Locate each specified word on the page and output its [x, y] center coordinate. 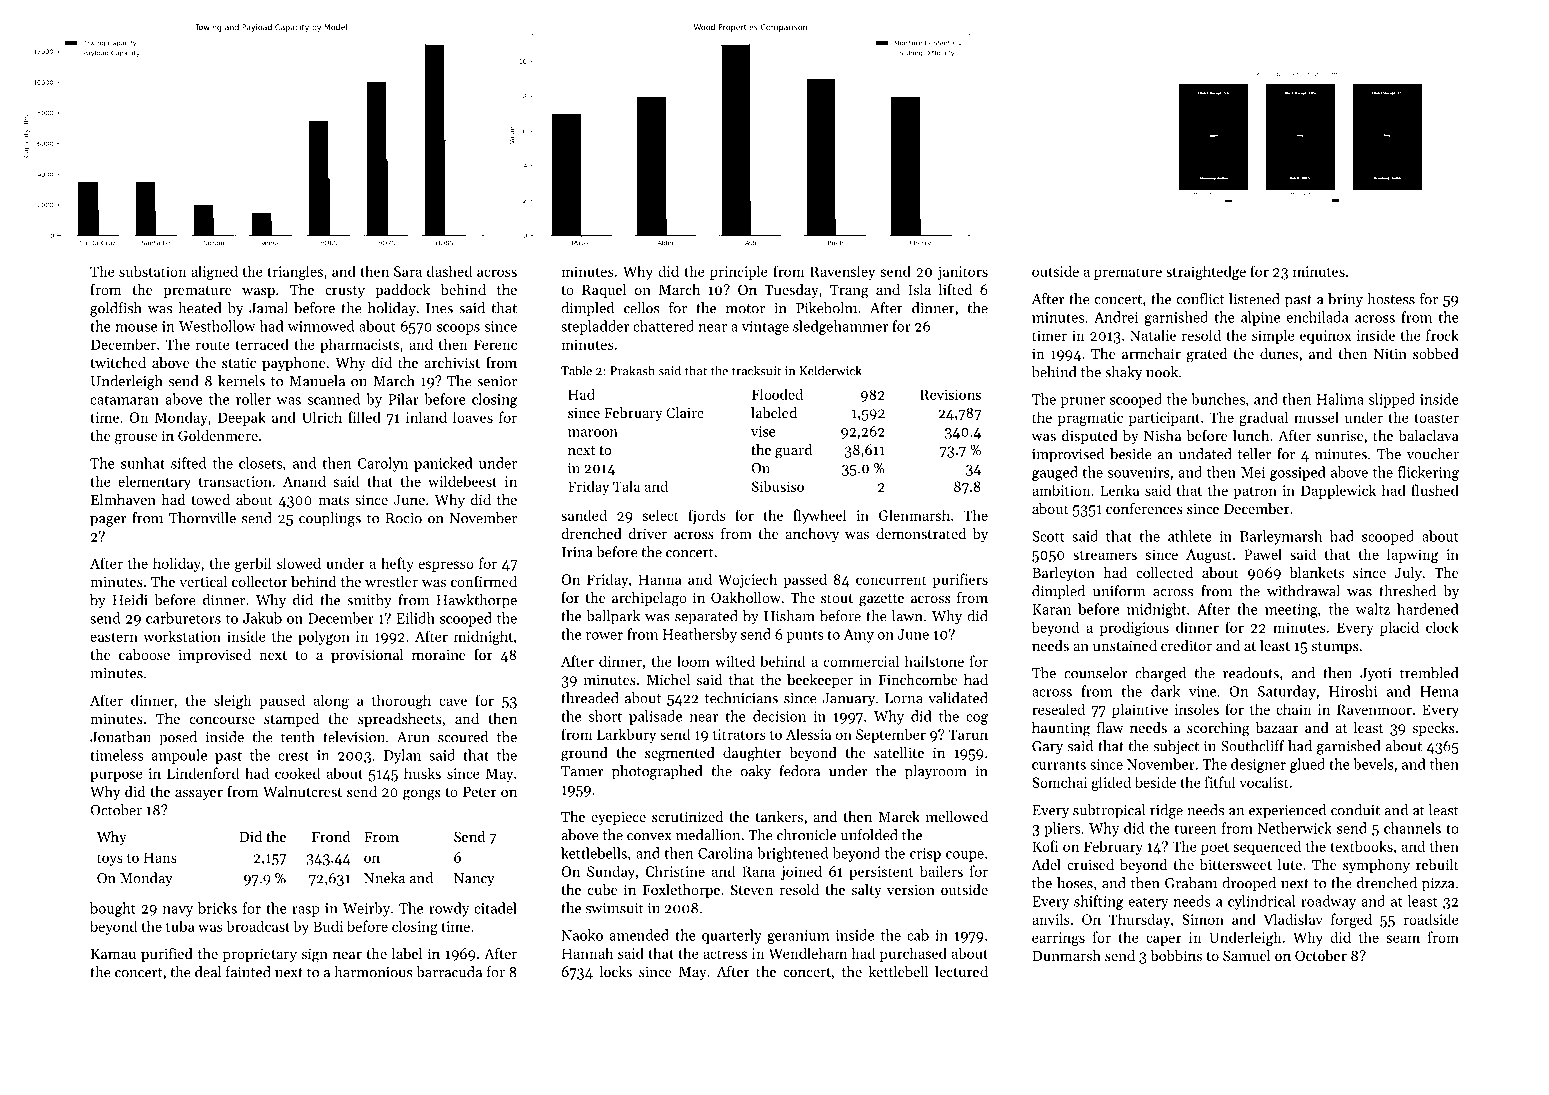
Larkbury [626, 735]
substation [153, 271]
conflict [1200, 299]
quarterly [732, 936]
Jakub [262, 618]
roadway [1328, 902]
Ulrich [322, 417]
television [354, 737]
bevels [1373, 764]
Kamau [113, 954]
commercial [861, 661]
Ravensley [842, 272]
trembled [1429, 673]
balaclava [1429, 435]
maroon [593, 433]
